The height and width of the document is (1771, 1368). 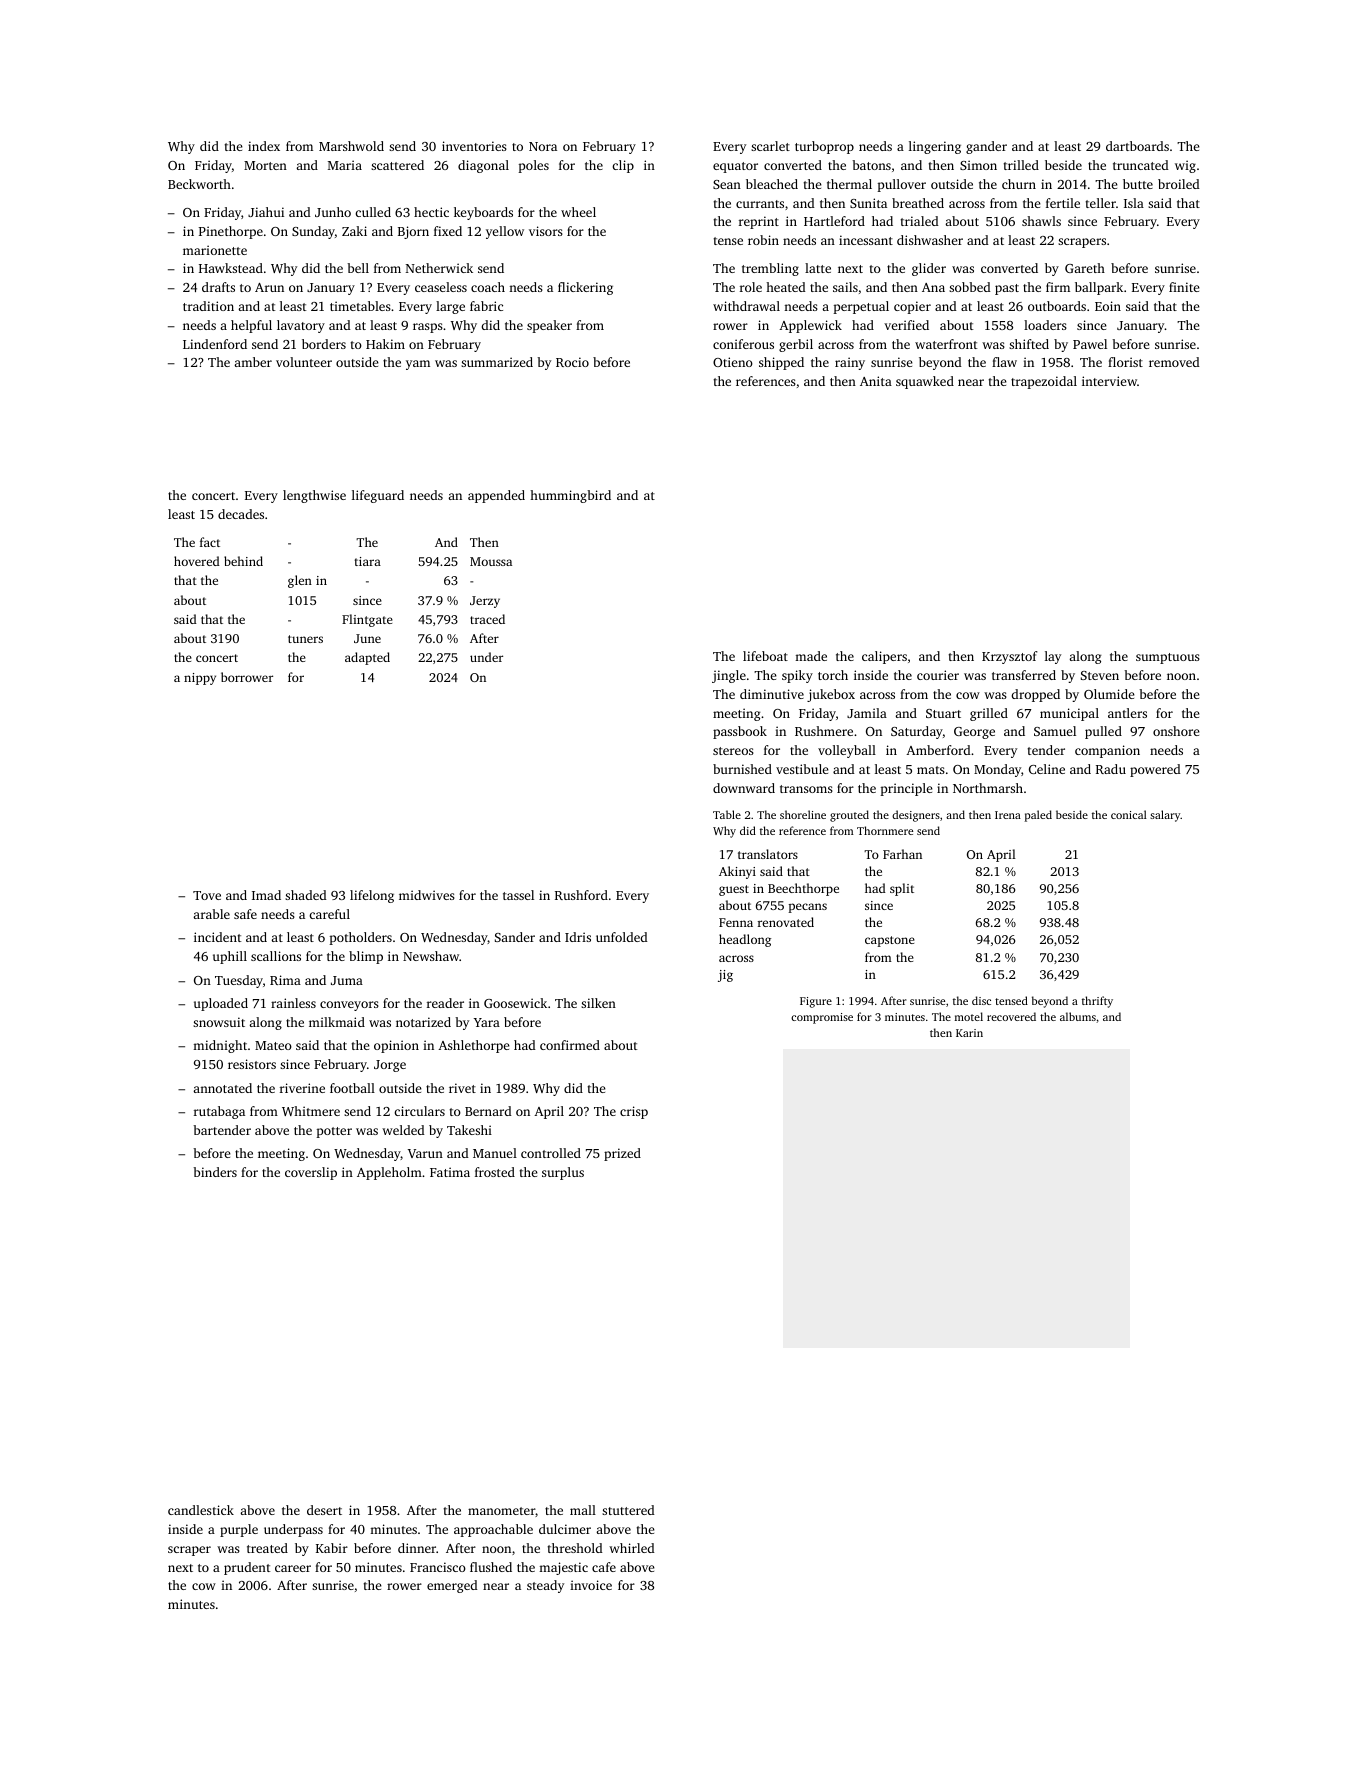 I want to click on scarlet, so click(x=770, y=146).
